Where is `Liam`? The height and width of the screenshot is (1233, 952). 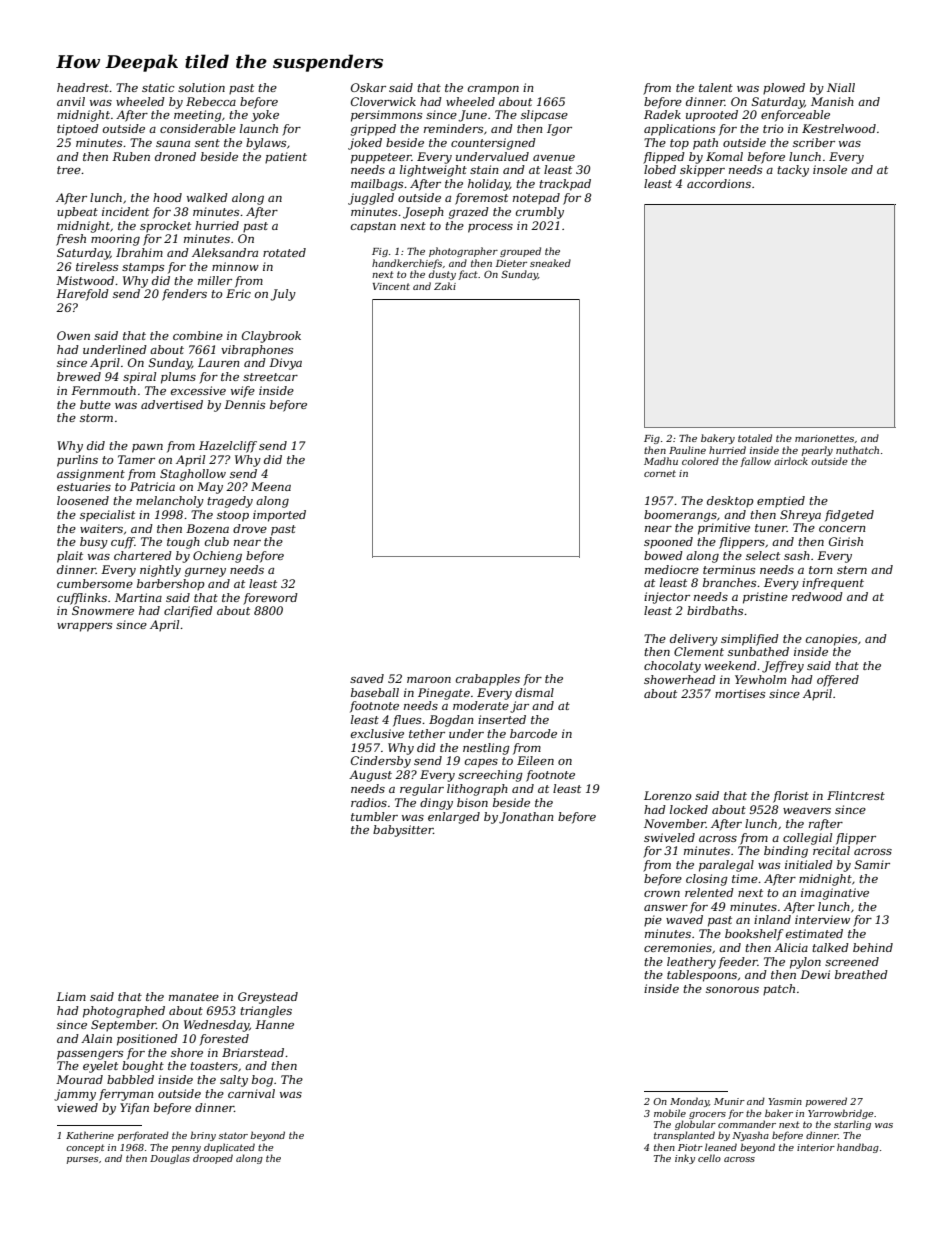
Liam is located at coordinates (71, 996).
